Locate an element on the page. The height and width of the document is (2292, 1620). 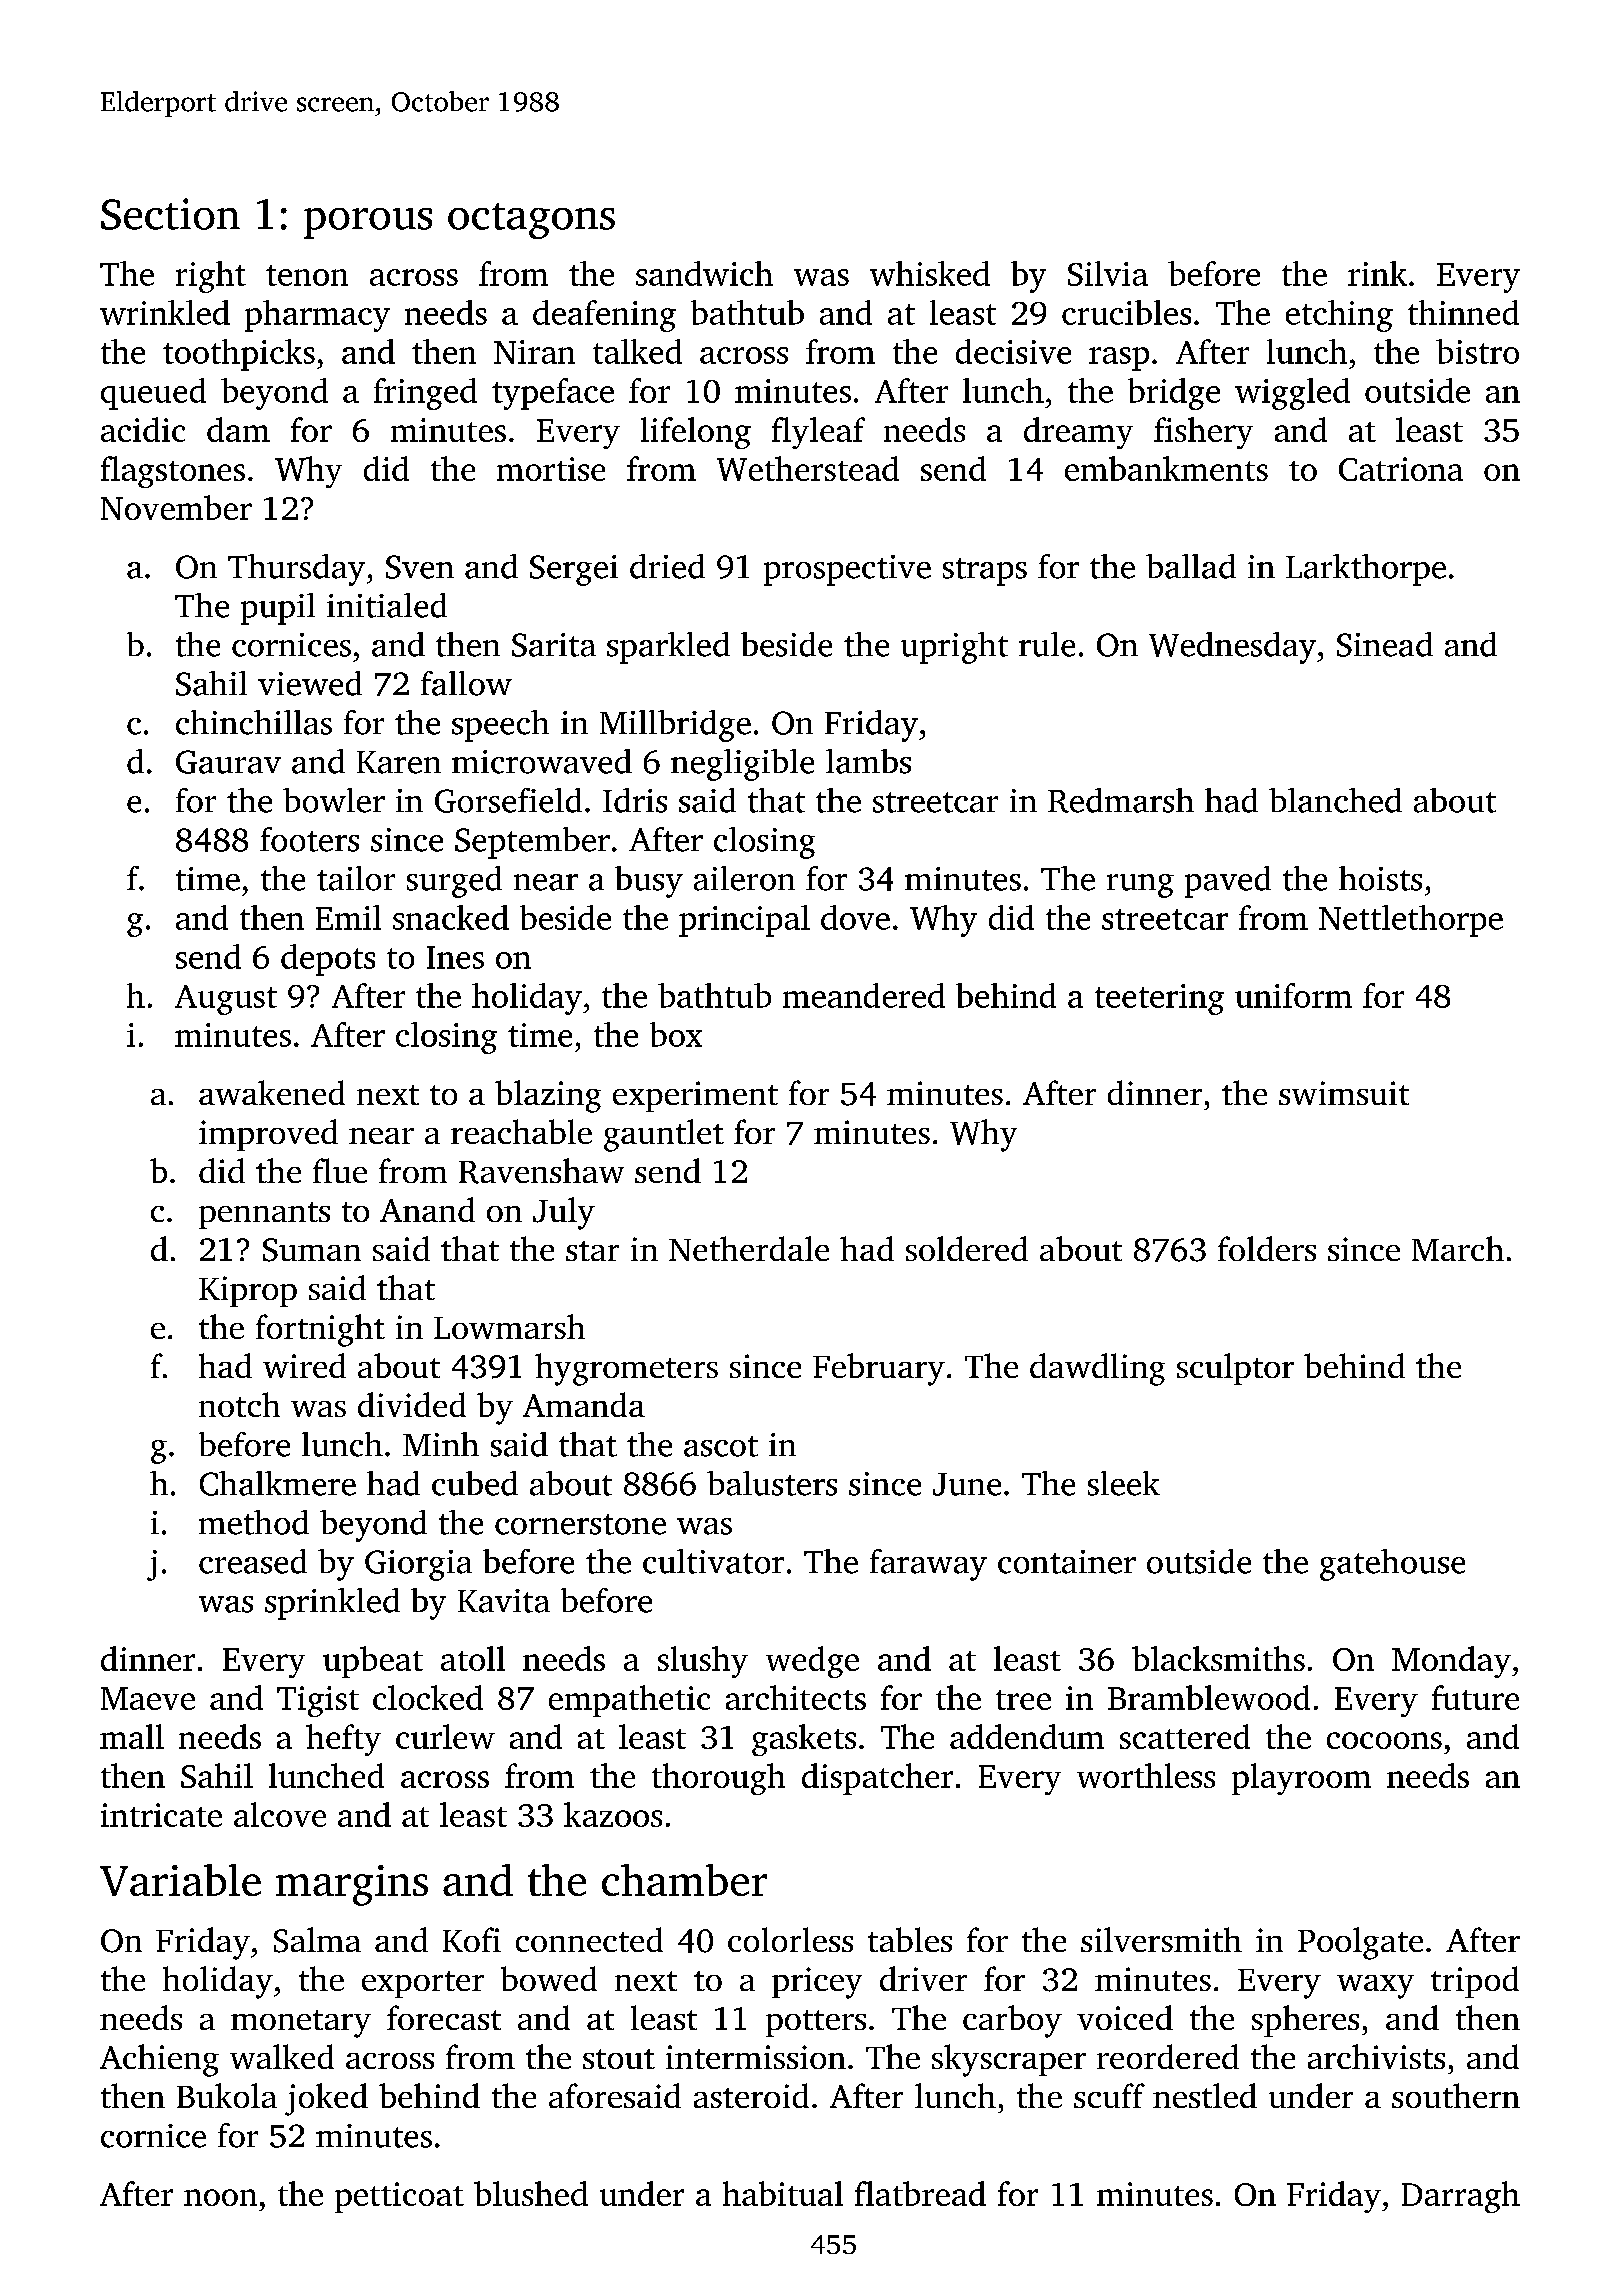
Kiprop is located at coordinates (248, 1291).
